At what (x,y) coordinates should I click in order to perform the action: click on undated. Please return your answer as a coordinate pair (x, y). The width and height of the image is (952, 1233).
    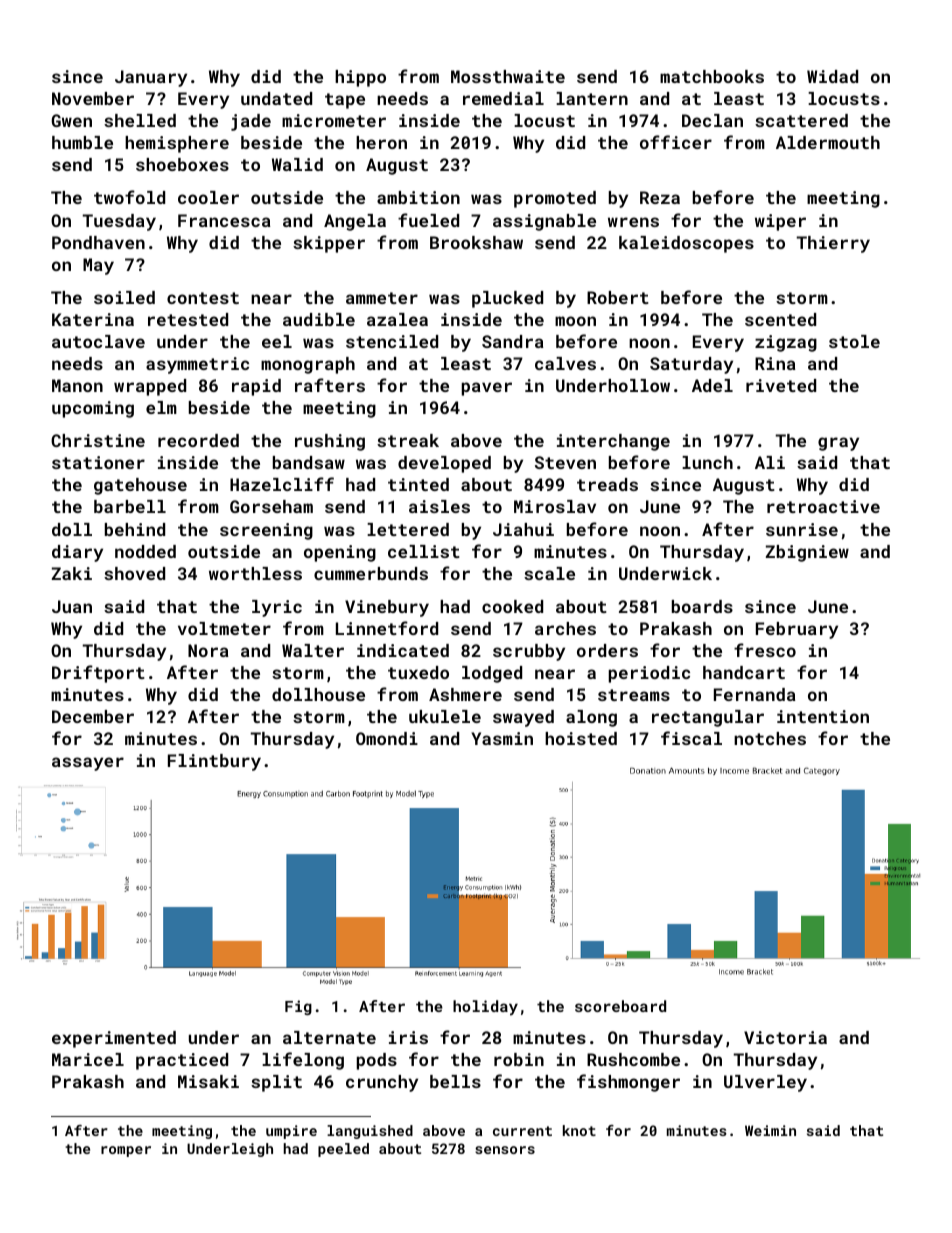
    Looking at the image, I should click on (276, 98).
